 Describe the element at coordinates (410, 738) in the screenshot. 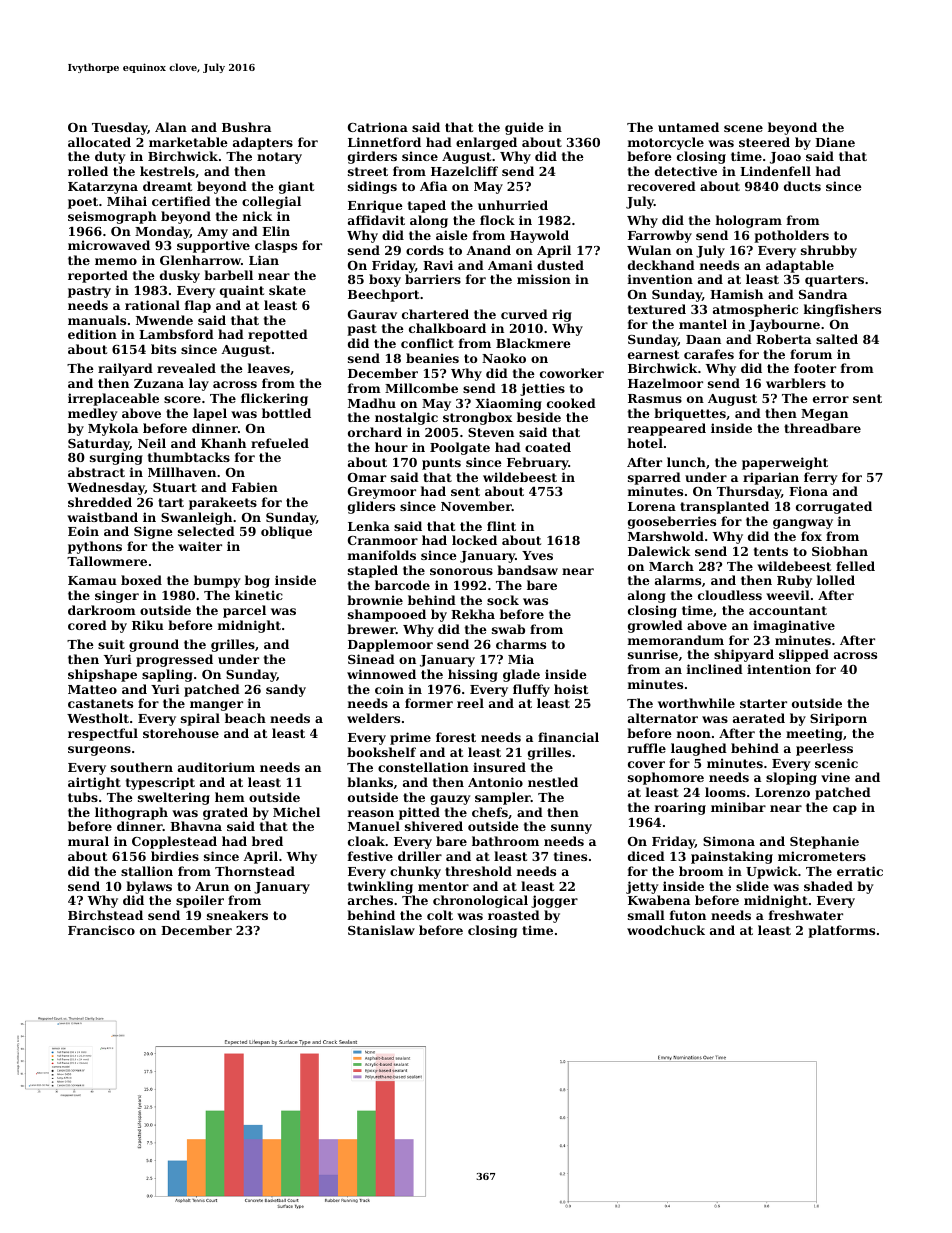

I see `prime` at that location.
